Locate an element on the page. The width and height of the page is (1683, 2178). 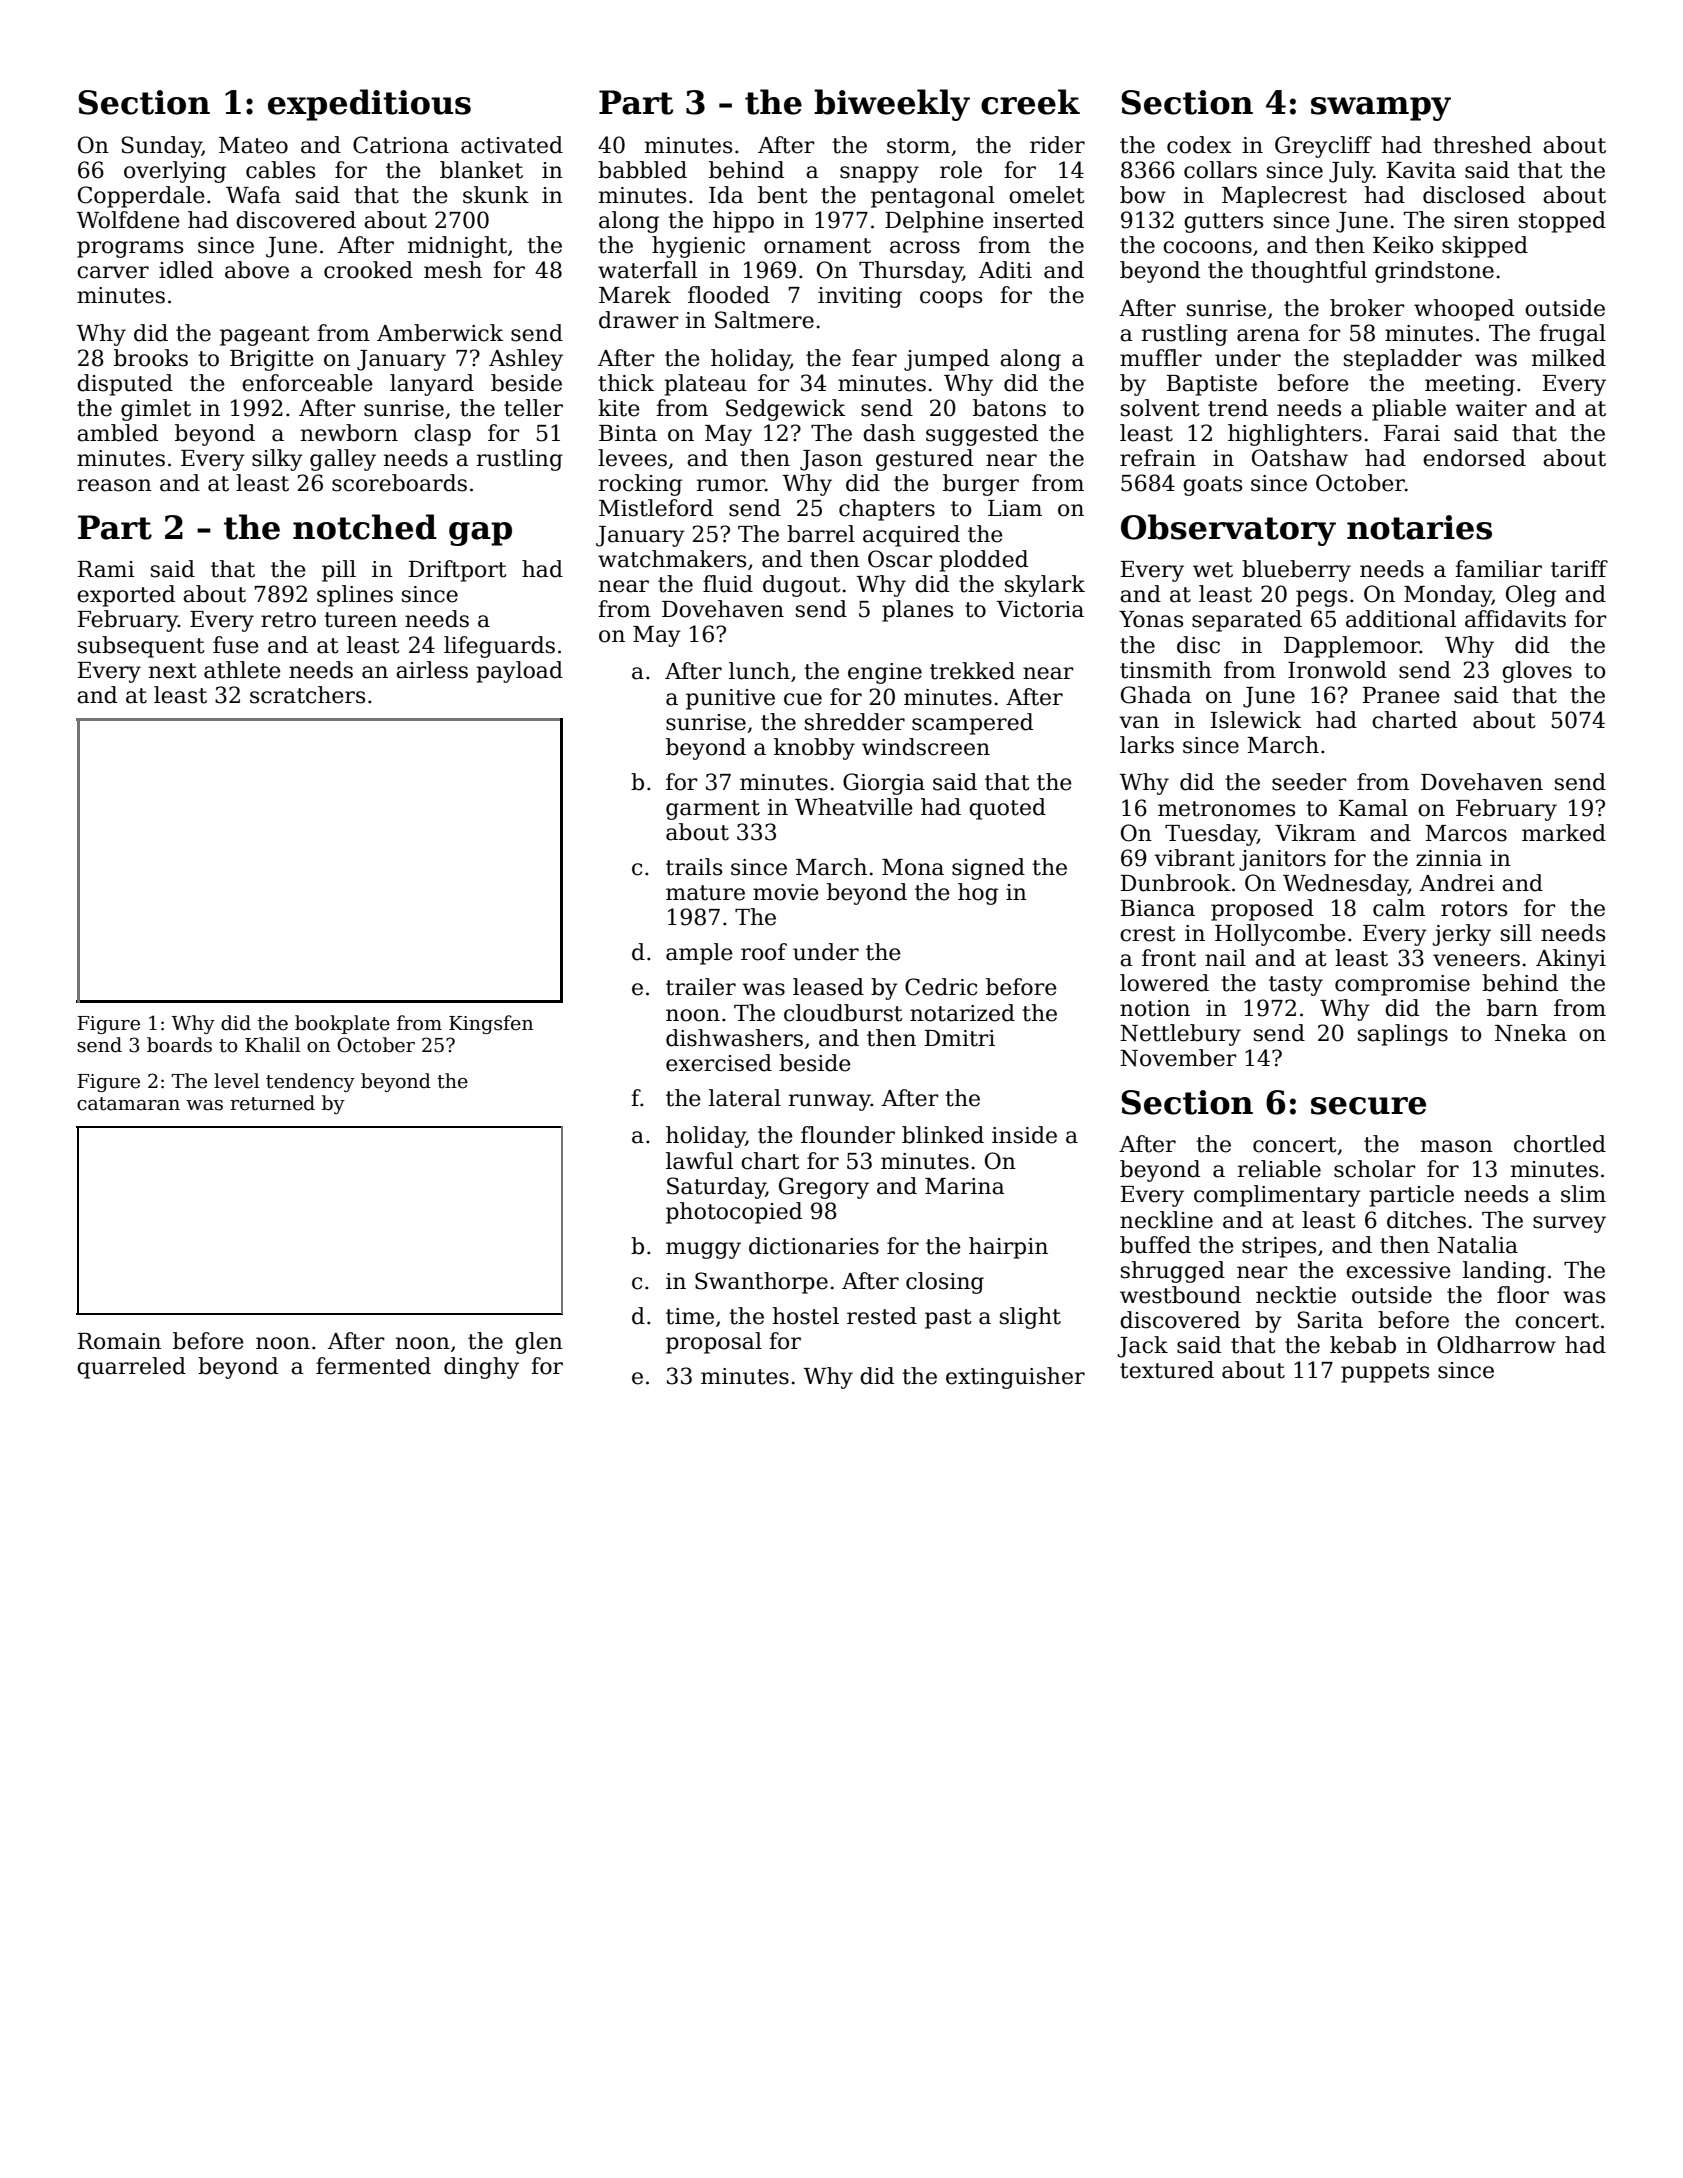
creek is located at coordinates (1030, 102).
